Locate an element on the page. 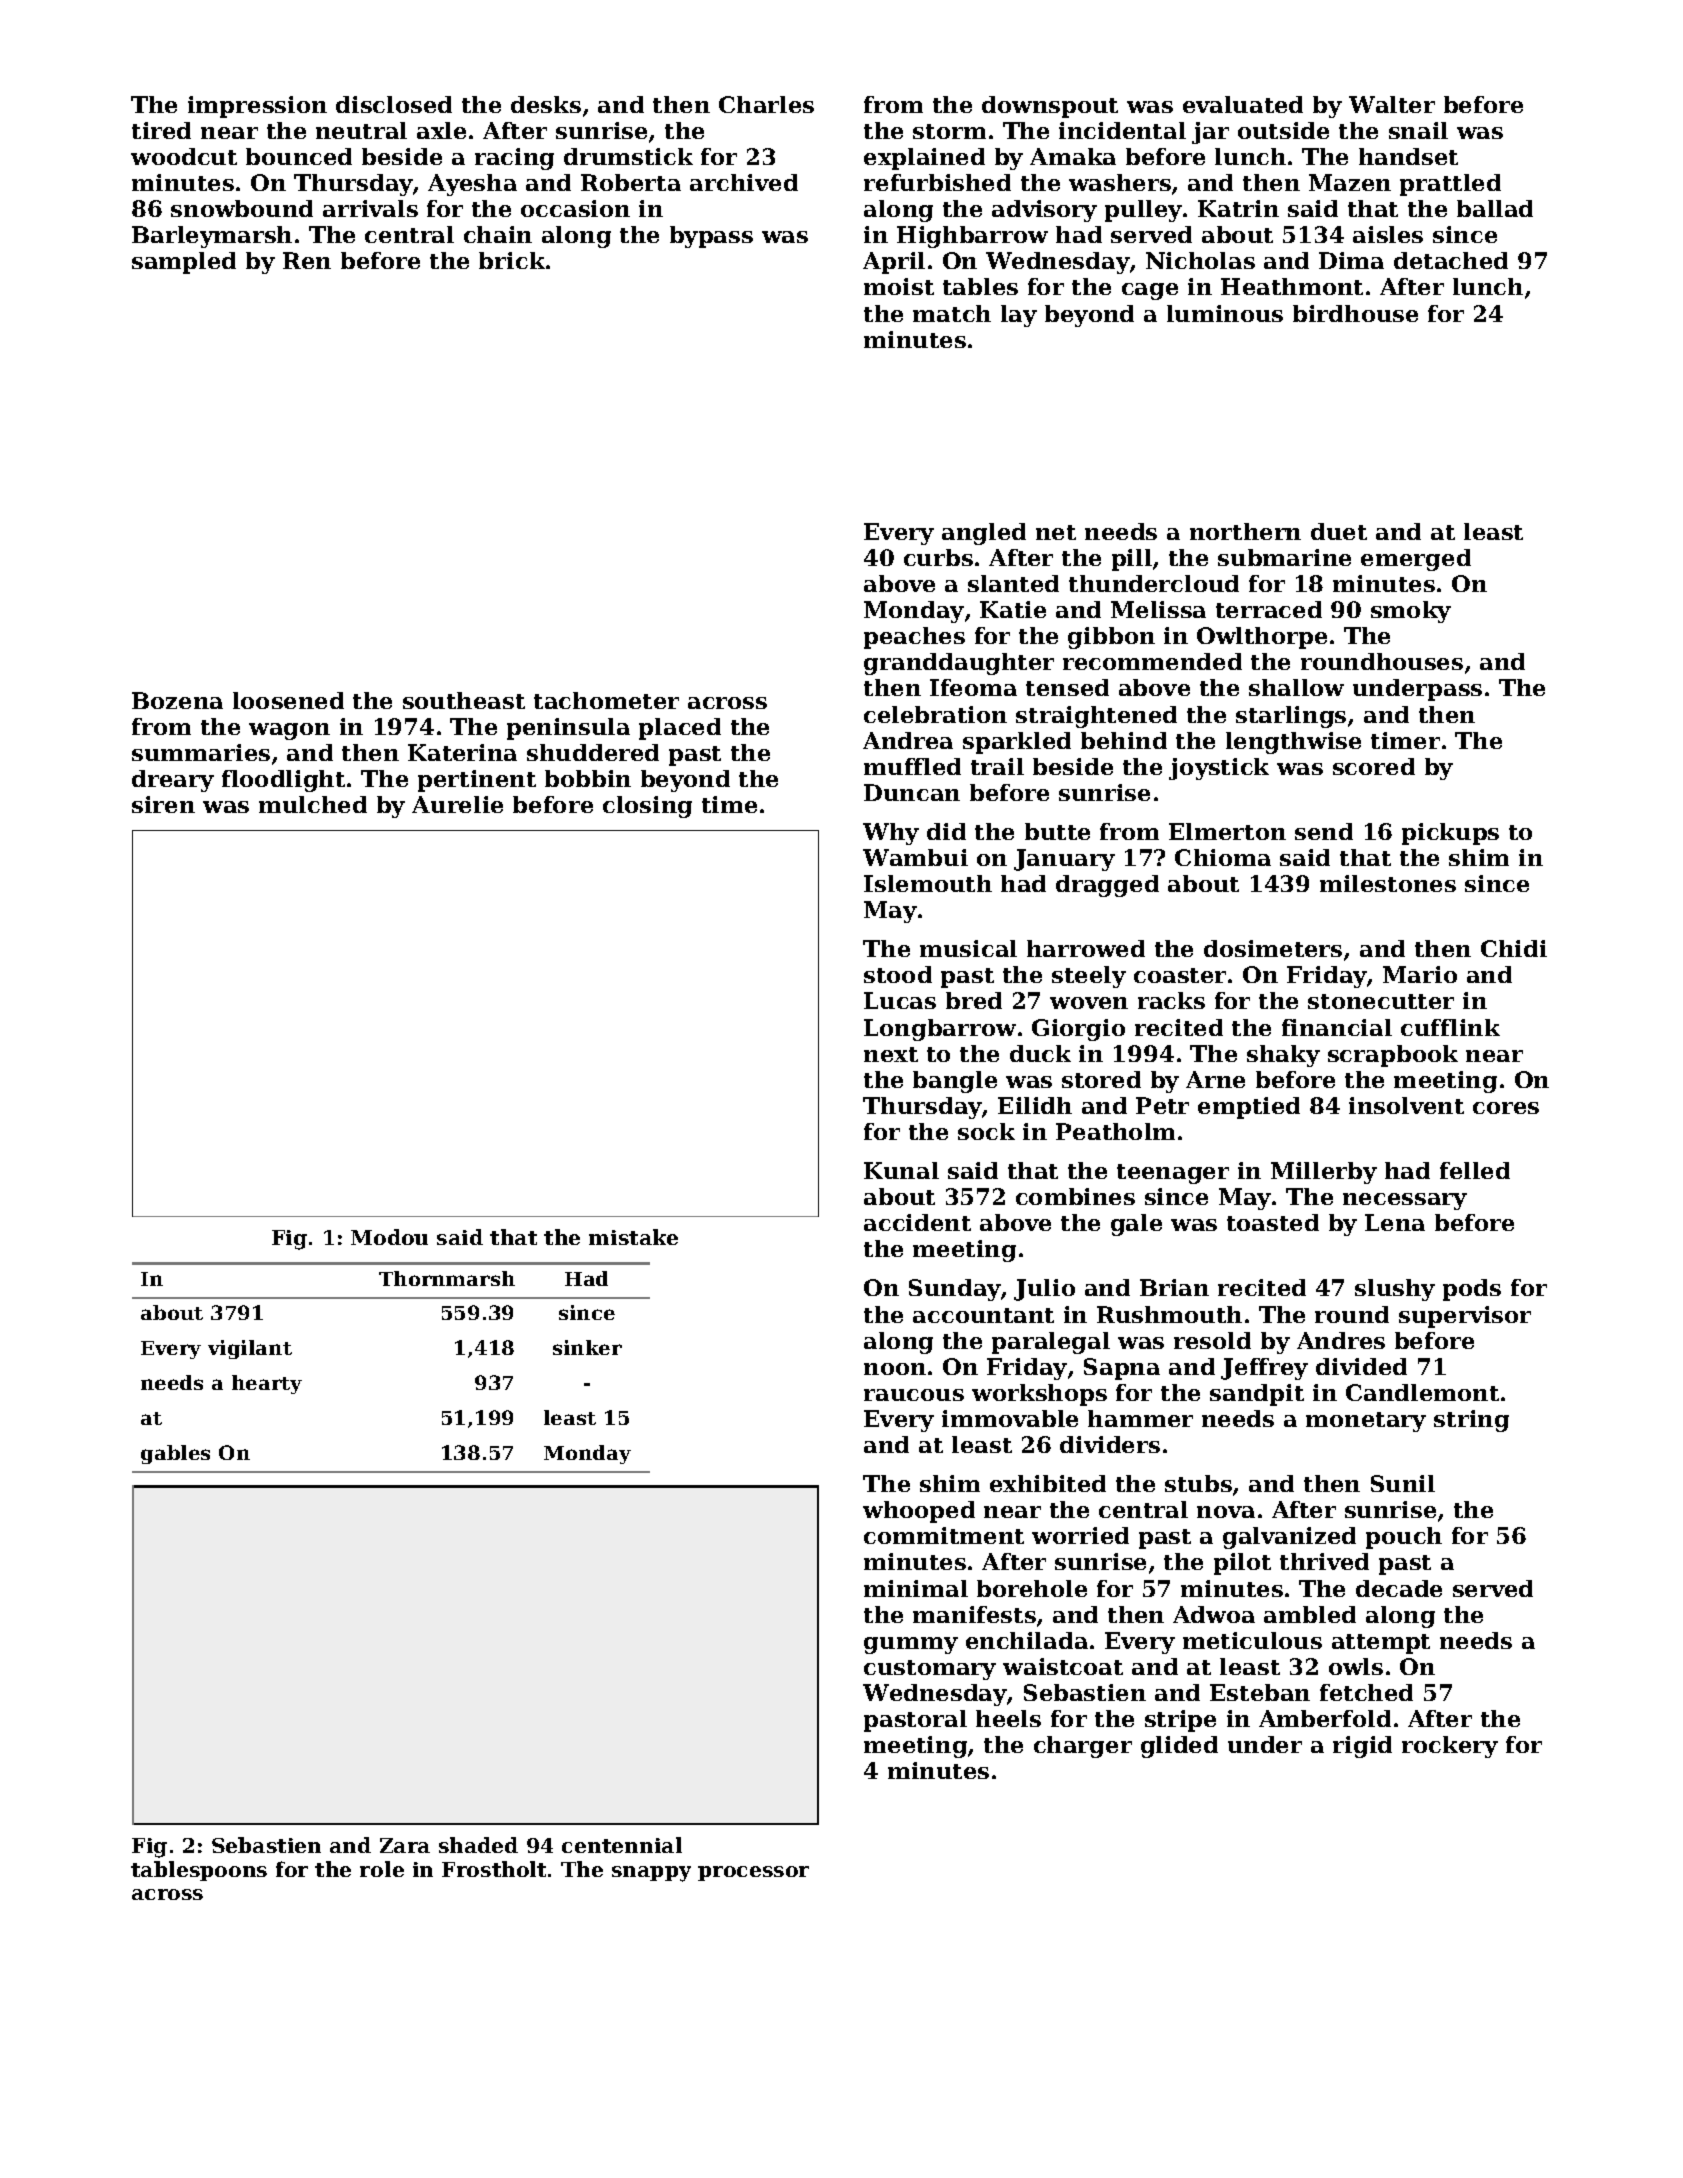  supervisor is located at coordinates (1465, 1317).
